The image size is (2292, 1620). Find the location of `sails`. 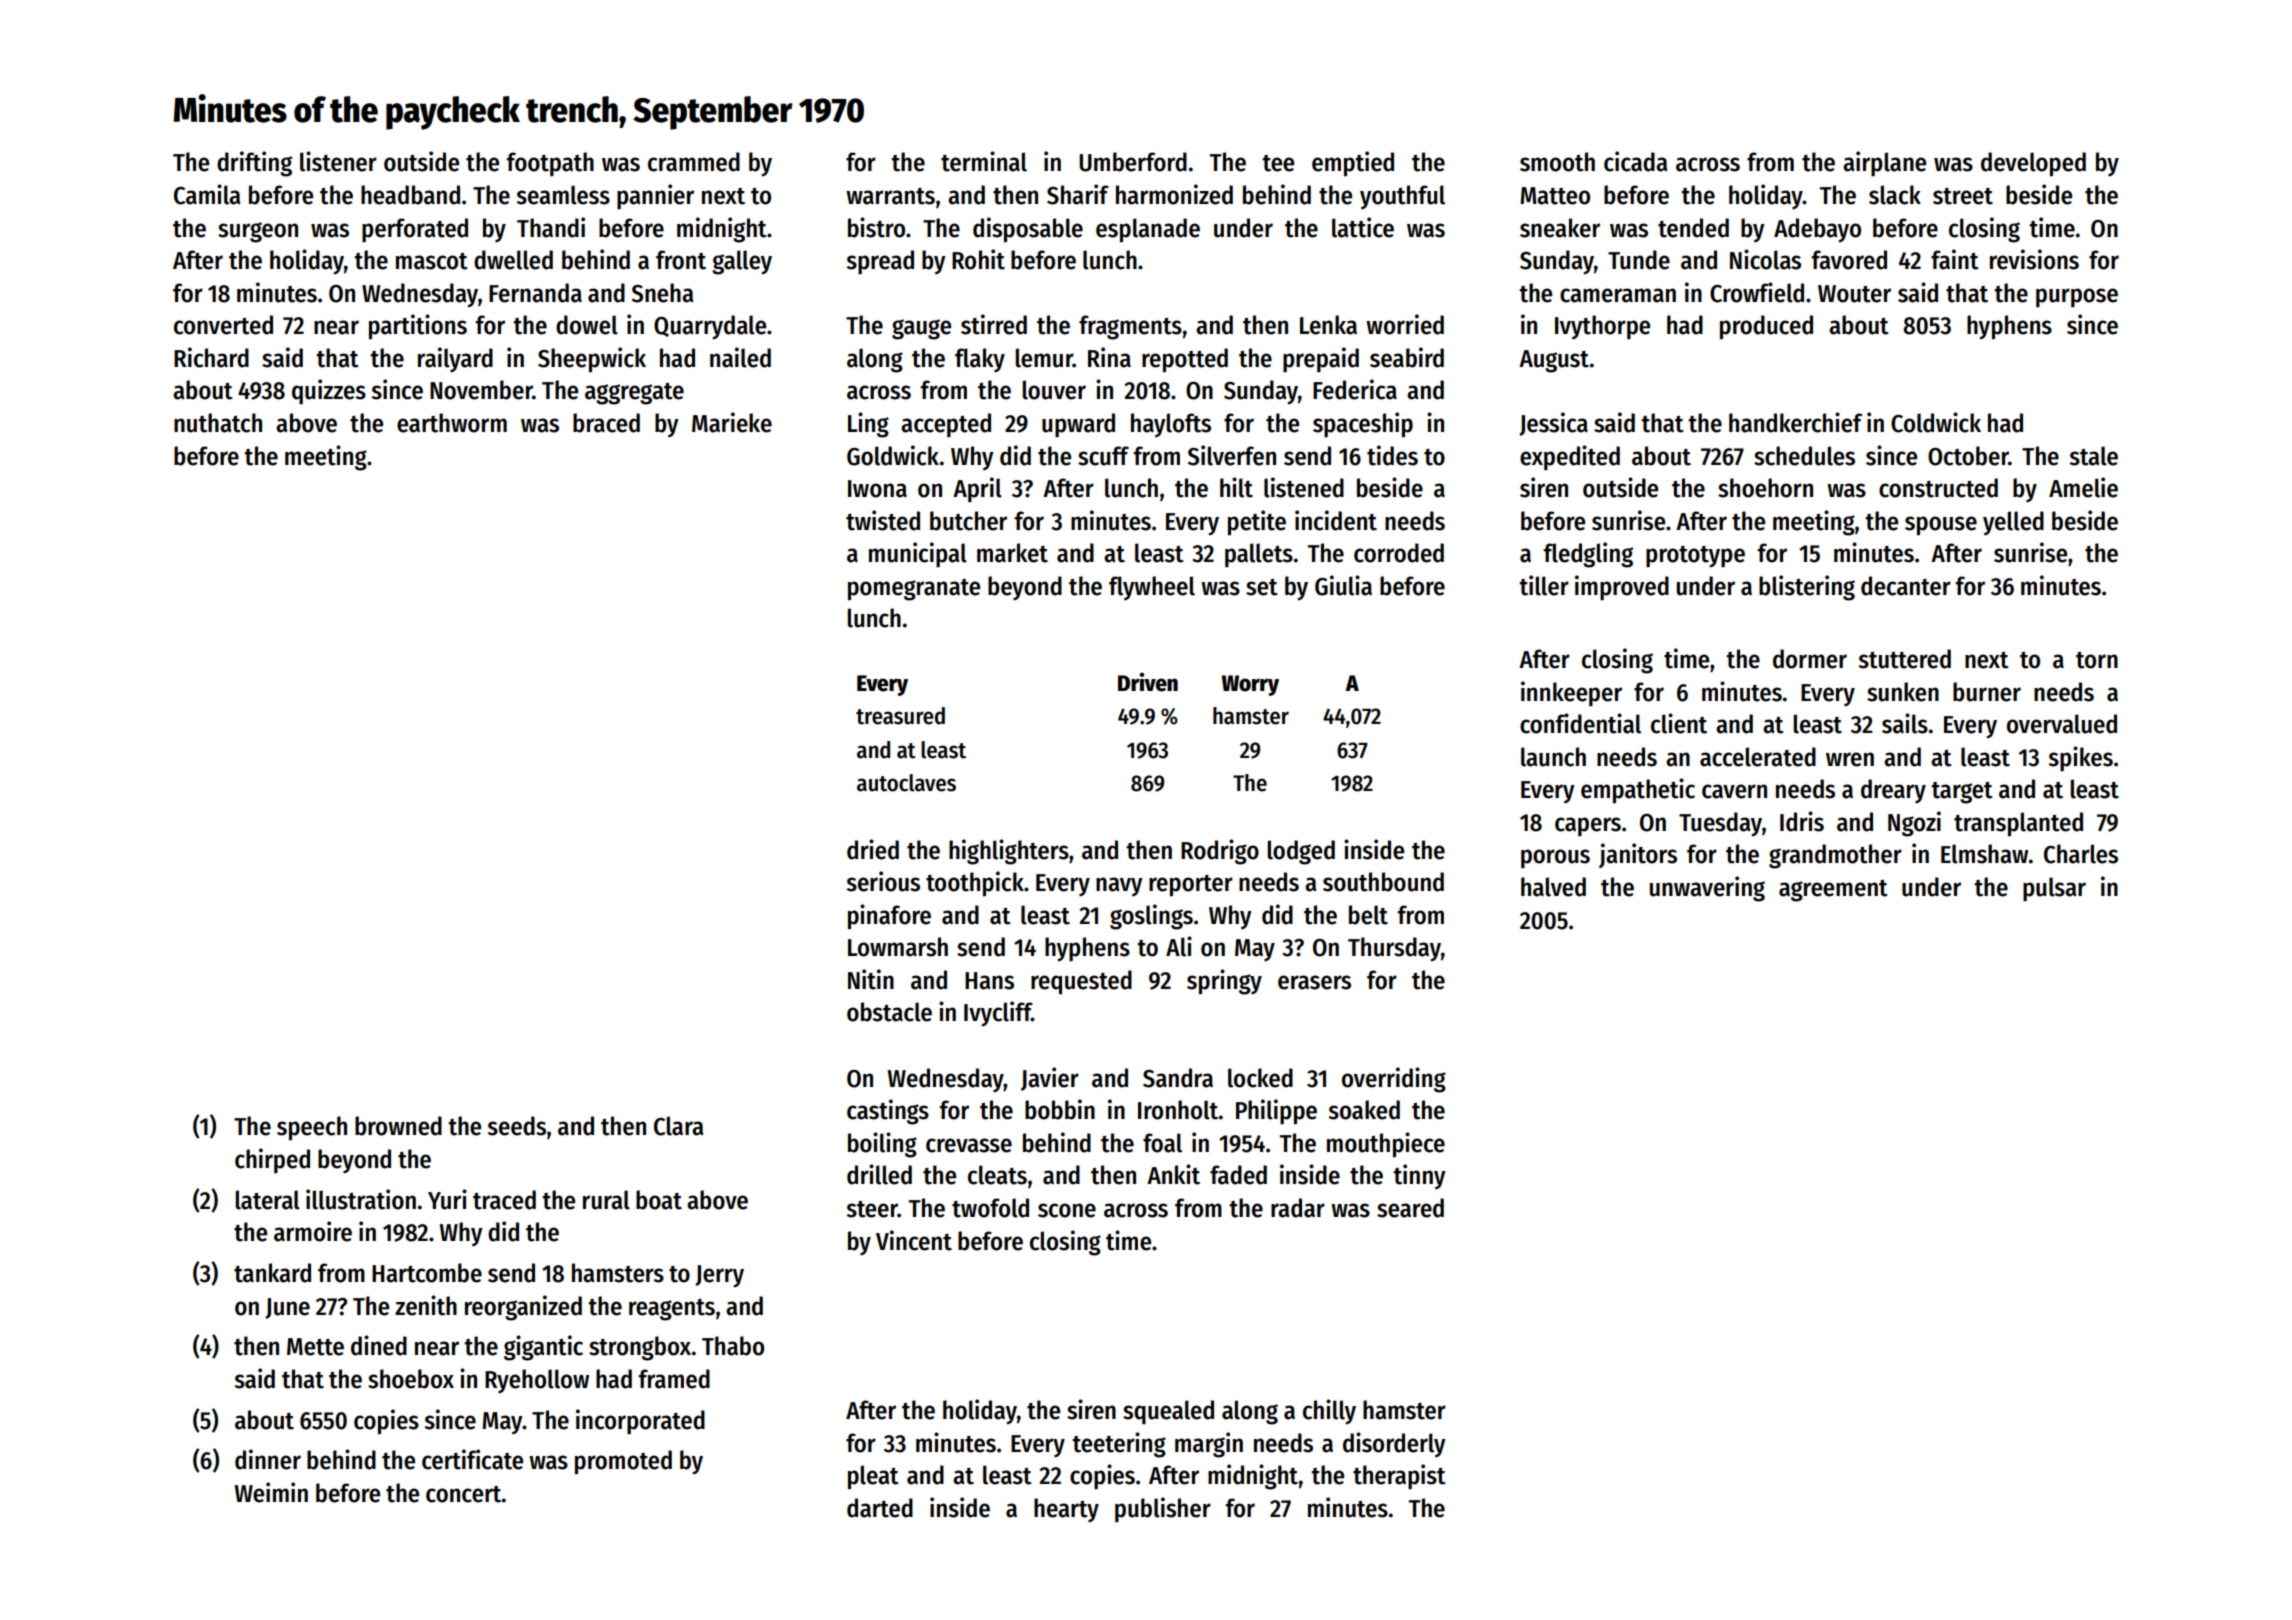

sails is located at coordinates (1905, 723).
